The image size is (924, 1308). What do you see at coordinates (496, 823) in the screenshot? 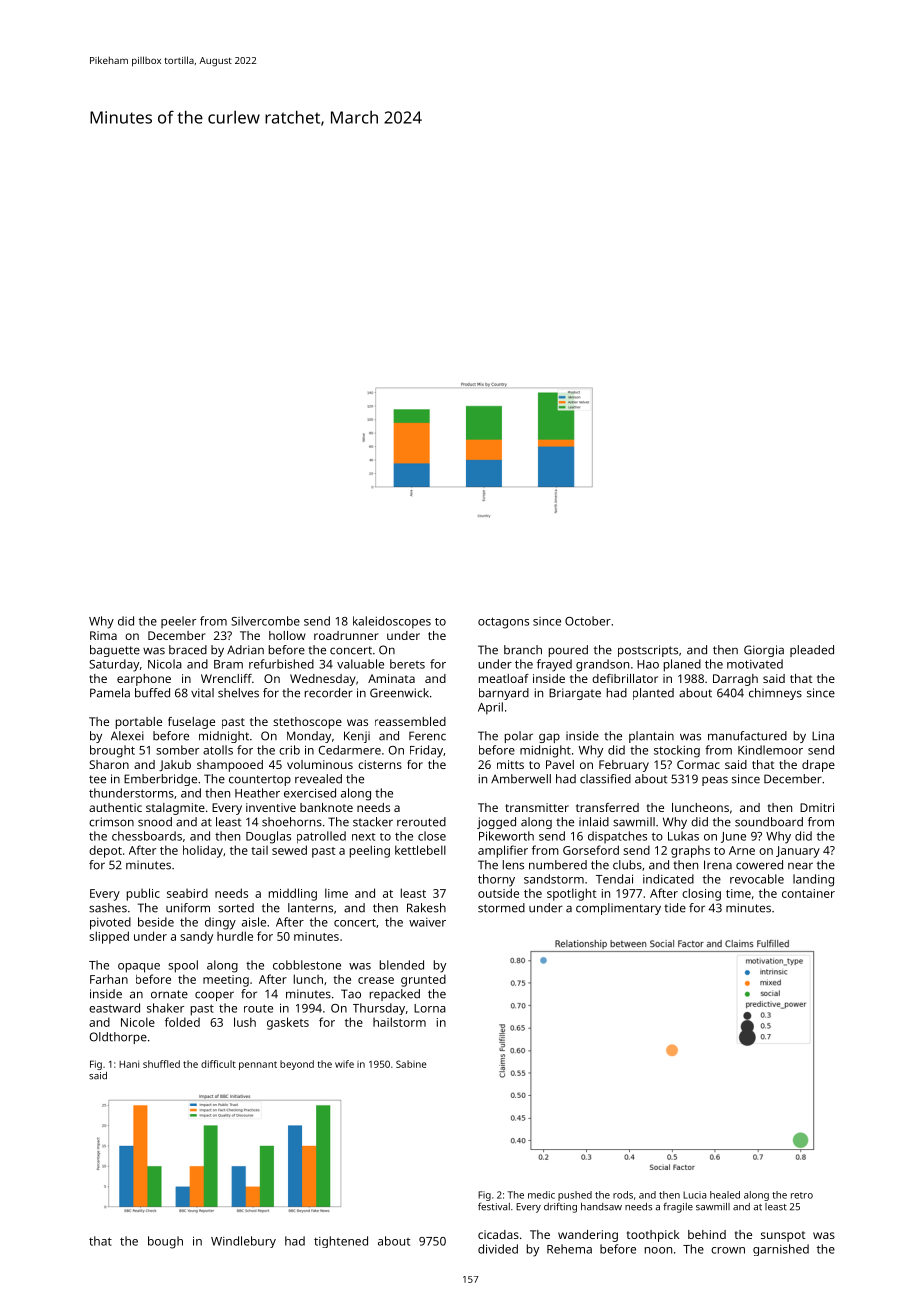
I see `jogged` at bounding box center [496, 823].
